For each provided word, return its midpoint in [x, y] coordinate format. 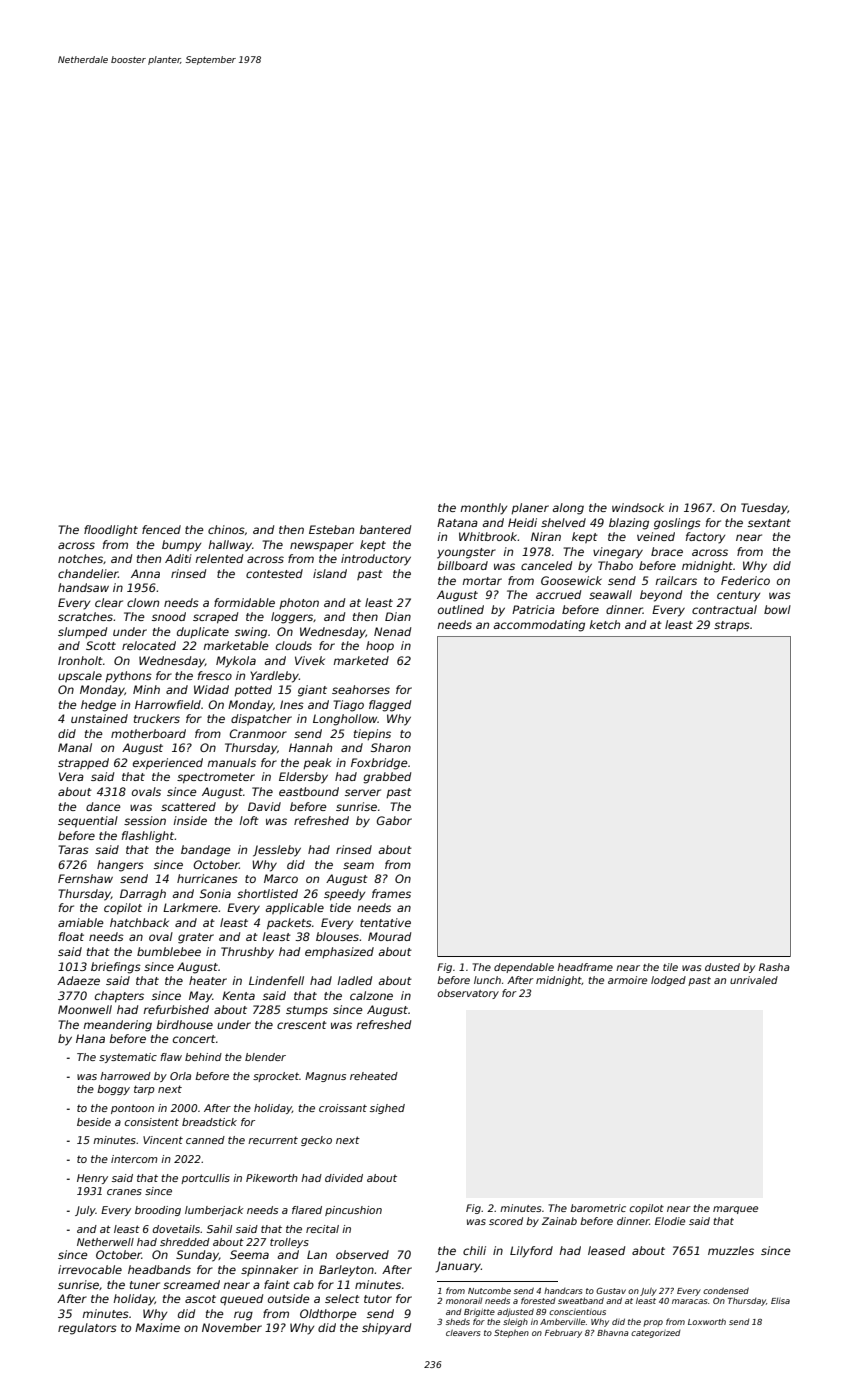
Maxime [157, 1327]
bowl [777, 609]
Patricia [533, 609]
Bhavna [613, 1333]
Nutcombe [489, 1290]
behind [203, 1057]
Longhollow [345, 720]
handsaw [83, 587]
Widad [211, 689]
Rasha [774, 967]
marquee [735, 1210]
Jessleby [277, 851]
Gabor [394, 820]
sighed [387, 1109]
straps [732, 626]
